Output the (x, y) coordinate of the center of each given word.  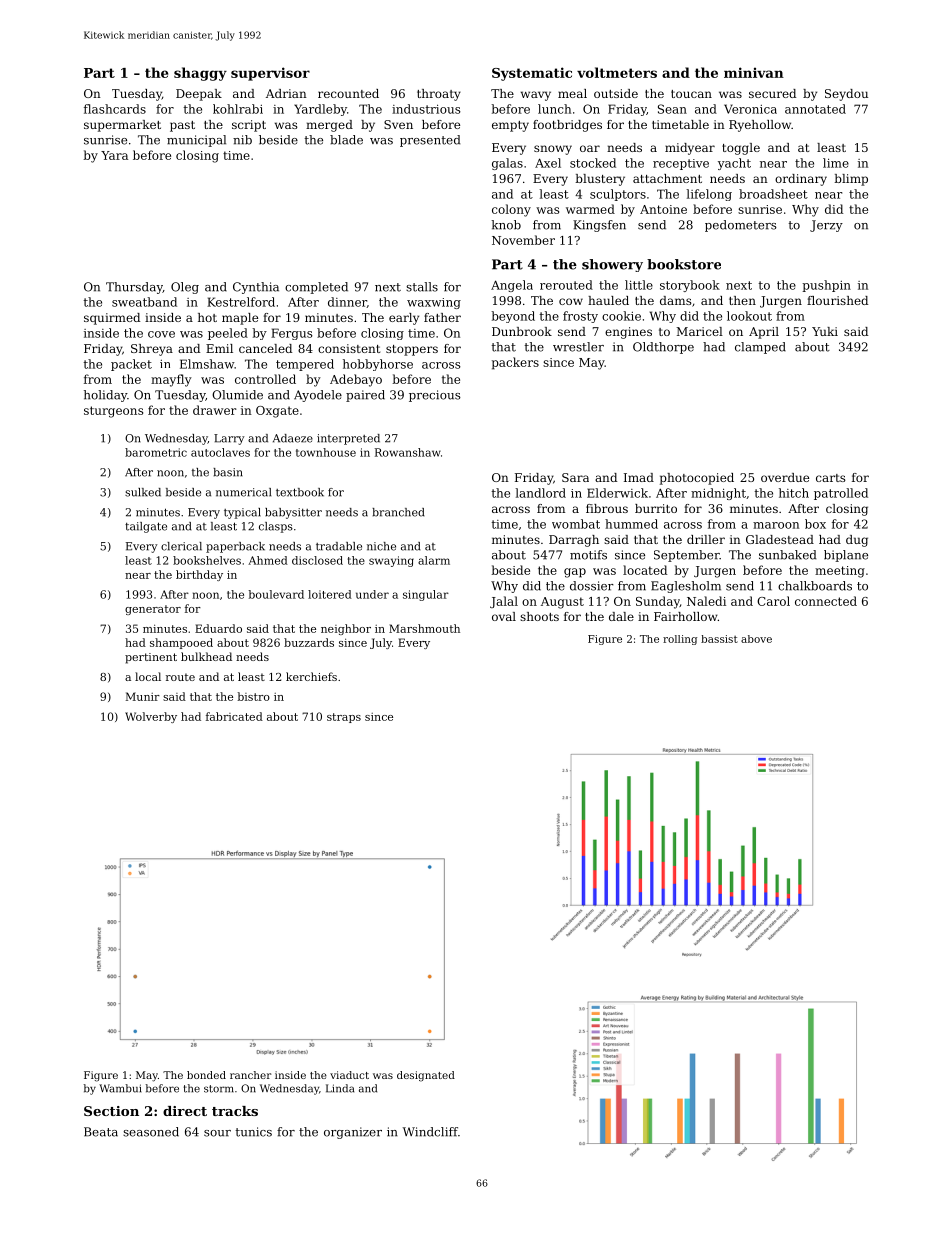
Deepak (199, 95)
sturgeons (113, 412)
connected (826, 601)
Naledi (706, 601)
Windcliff (430, 1132)
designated (426, 1076)
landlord (540, 493)
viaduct (349, 1075)
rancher (250, 1075)
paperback (235, 547)
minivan (754, 72)
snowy (553, 150)
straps (344, 718)
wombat (576, 524)
